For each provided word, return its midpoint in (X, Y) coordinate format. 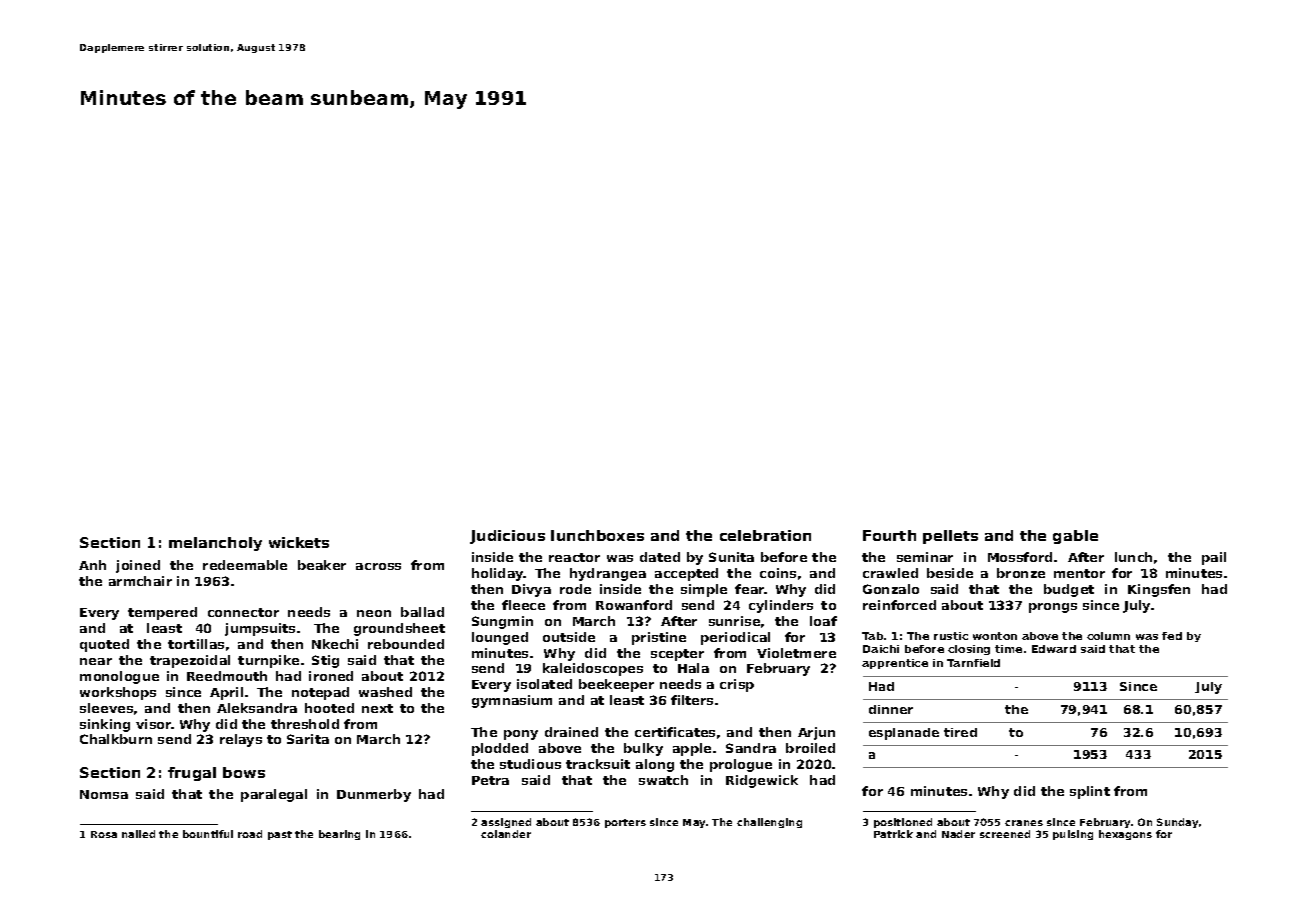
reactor (574, 557)
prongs (1053, 608)
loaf (823, 621)
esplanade (904, 734)
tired (960, 732)
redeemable (245, 565)
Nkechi (335, 644)
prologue (741, 765)
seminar (925, 557)
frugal (192, 774)
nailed (138, 834)
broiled (810, 748)
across (378, 566)
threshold (305, 724)
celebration (765, 535)
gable (1075, 537)
